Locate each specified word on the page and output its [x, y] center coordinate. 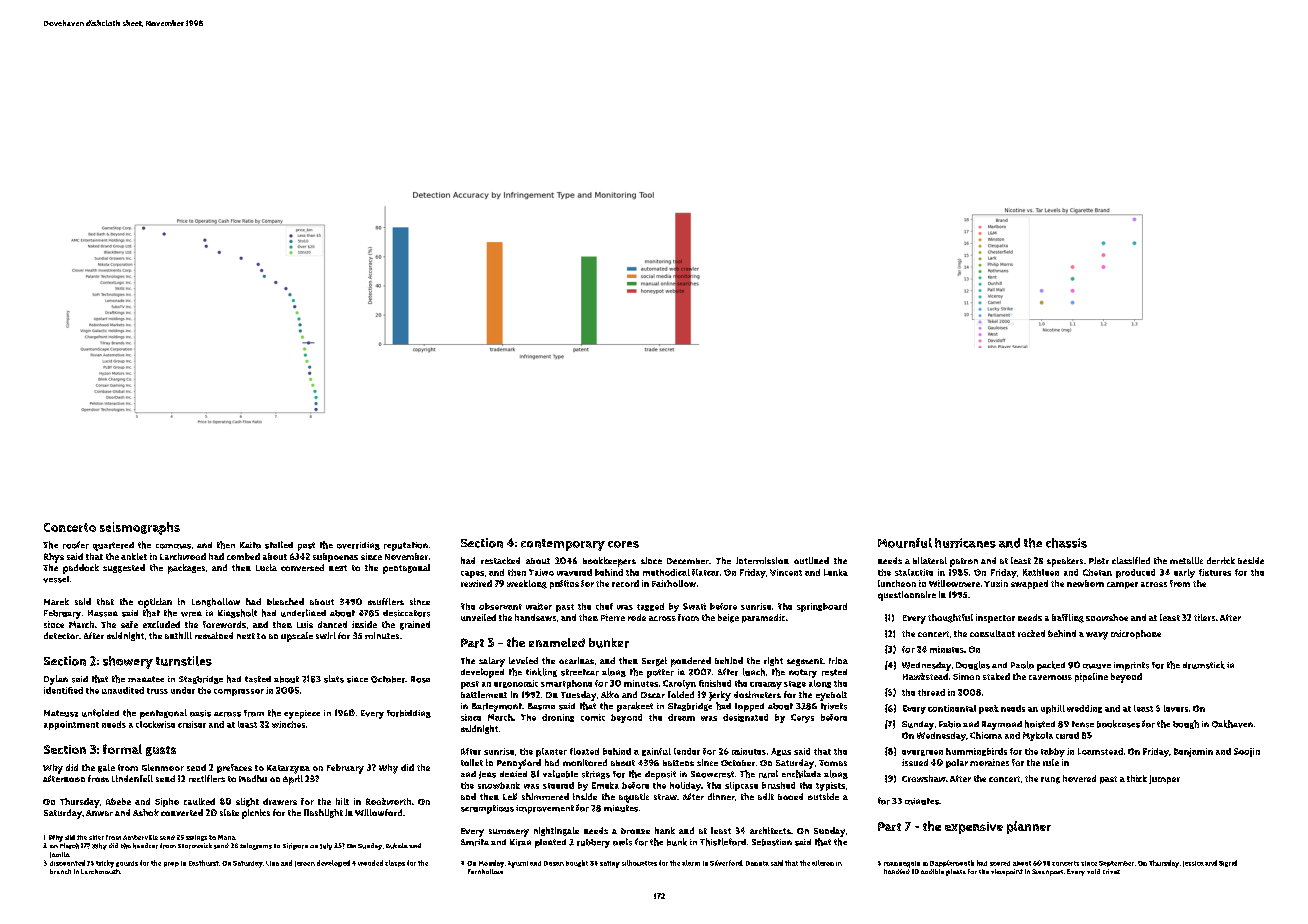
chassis [1066, 543]
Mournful [905, 543]
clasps [395, 863]
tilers [1204, 617]
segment [805, 662]
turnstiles [184, 661]
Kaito [250, 545]
